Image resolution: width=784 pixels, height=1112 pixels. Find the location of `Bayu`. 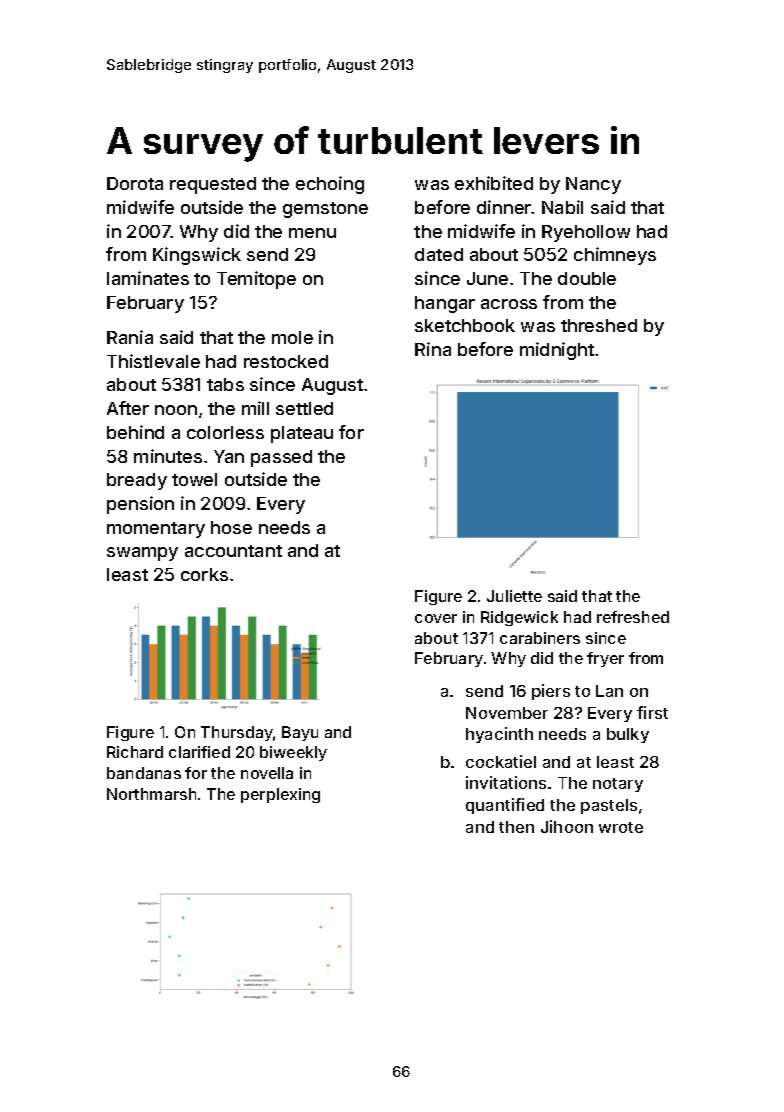

Bayu is located at coordinates (300, 733).
